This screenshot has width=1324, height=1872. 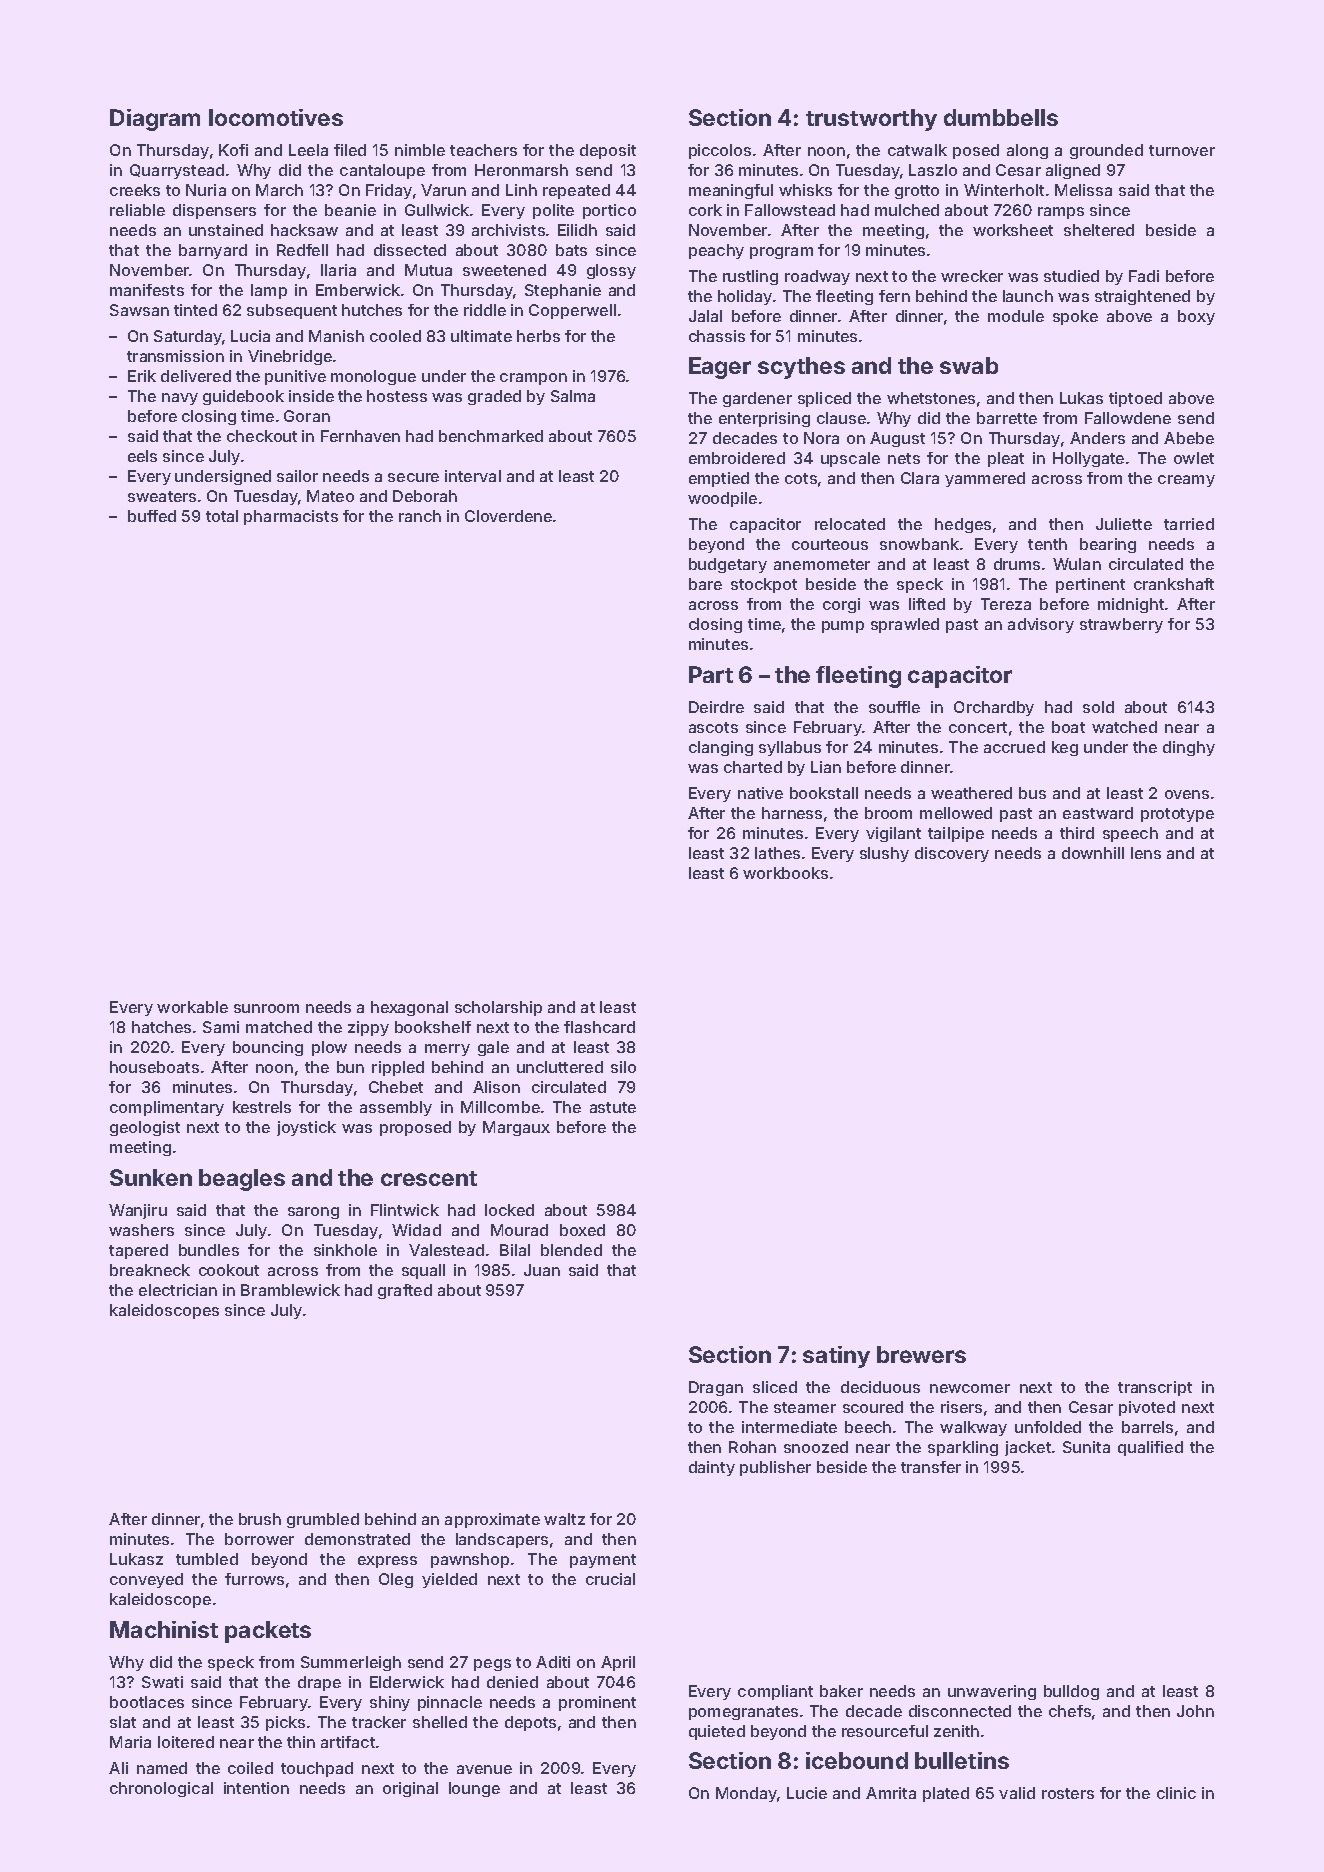 What do you see at coordinates (746, 1794) in the screenshot?
I see `Monday` at bounding box center [746, 1794].
